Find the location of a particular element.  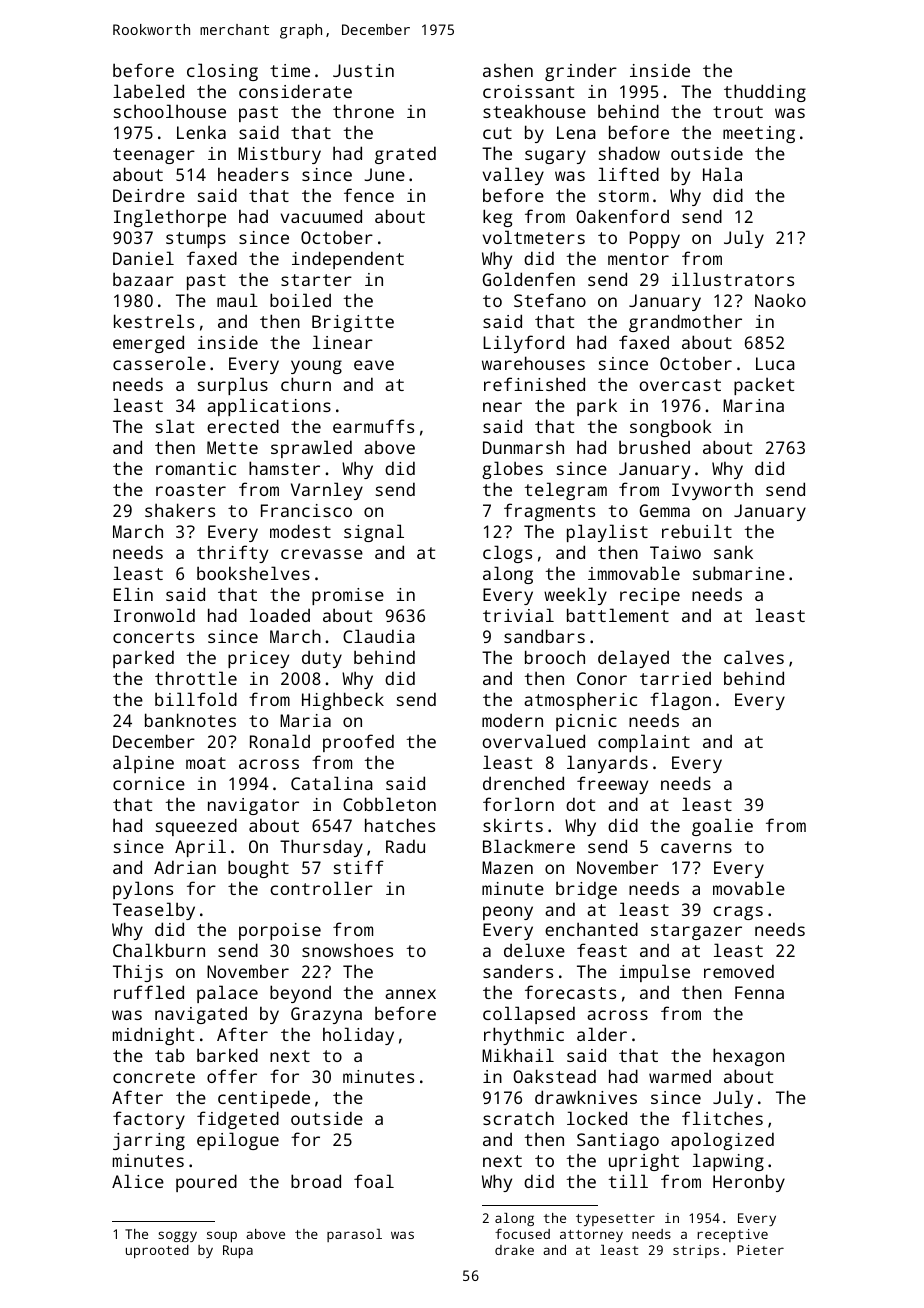

schoolhouse is located at coordinates (170, 111).
